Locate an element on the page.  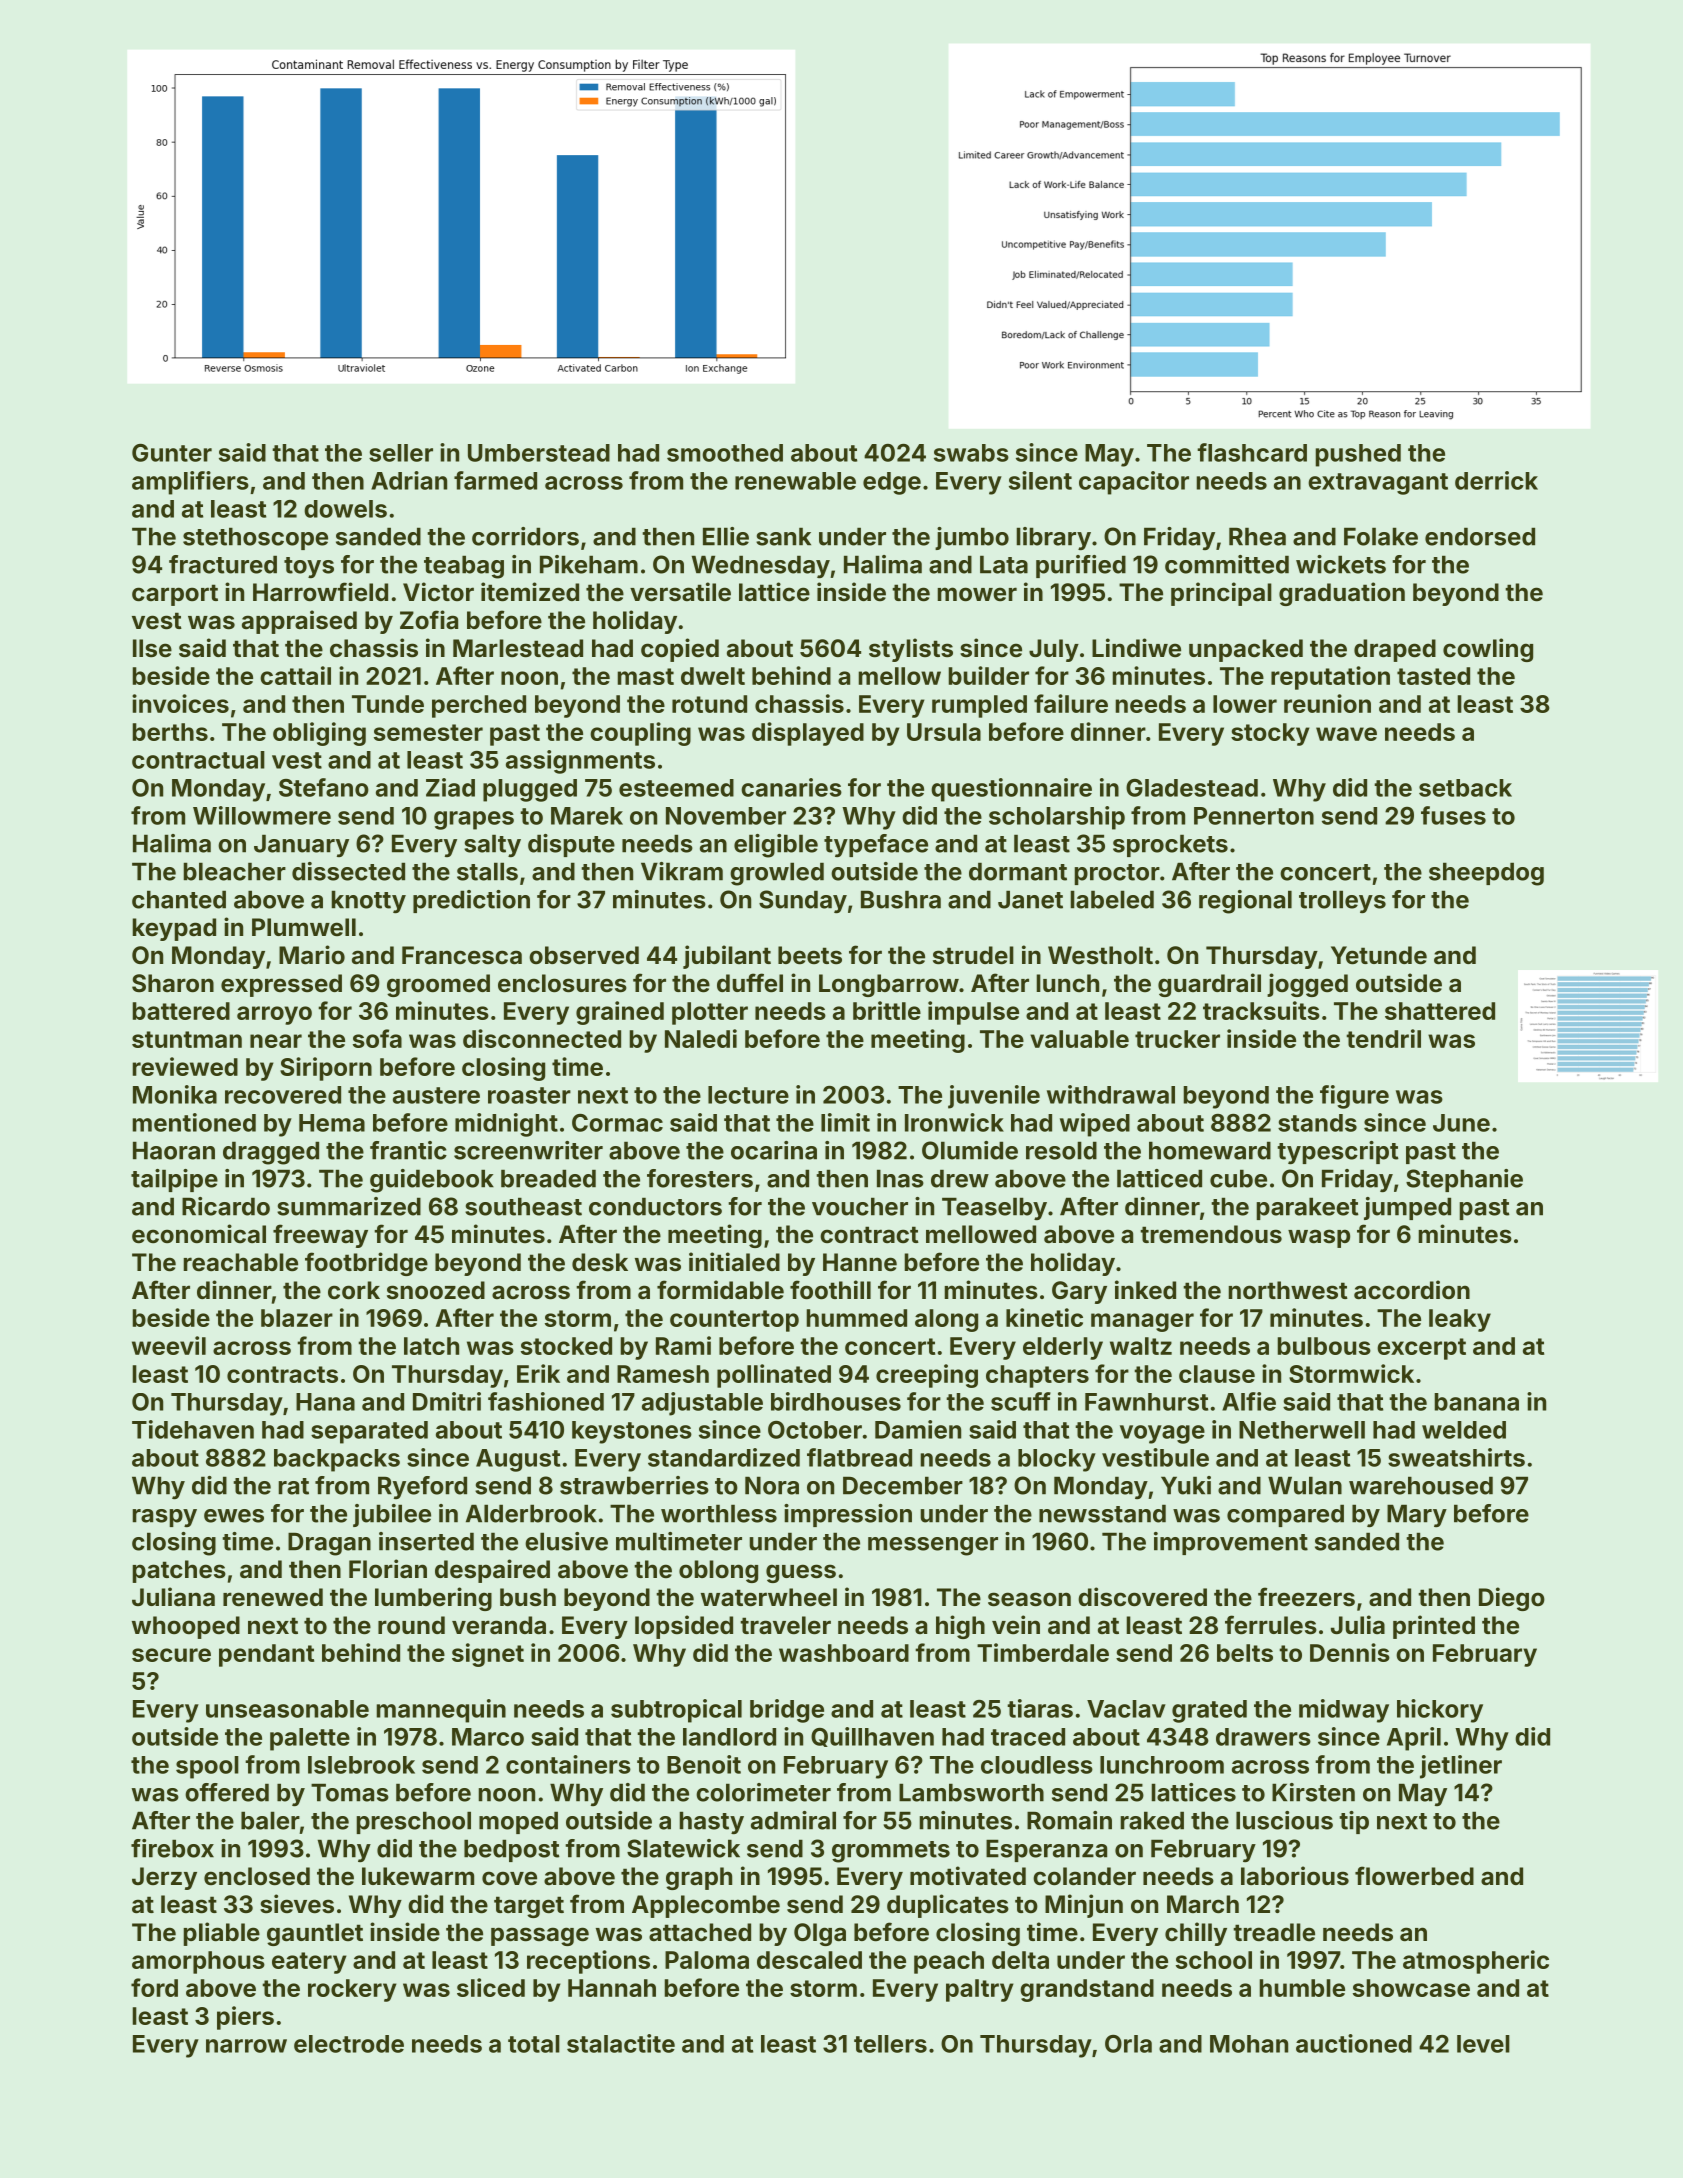
jetliner is located at coordinates (1461, 1767).
